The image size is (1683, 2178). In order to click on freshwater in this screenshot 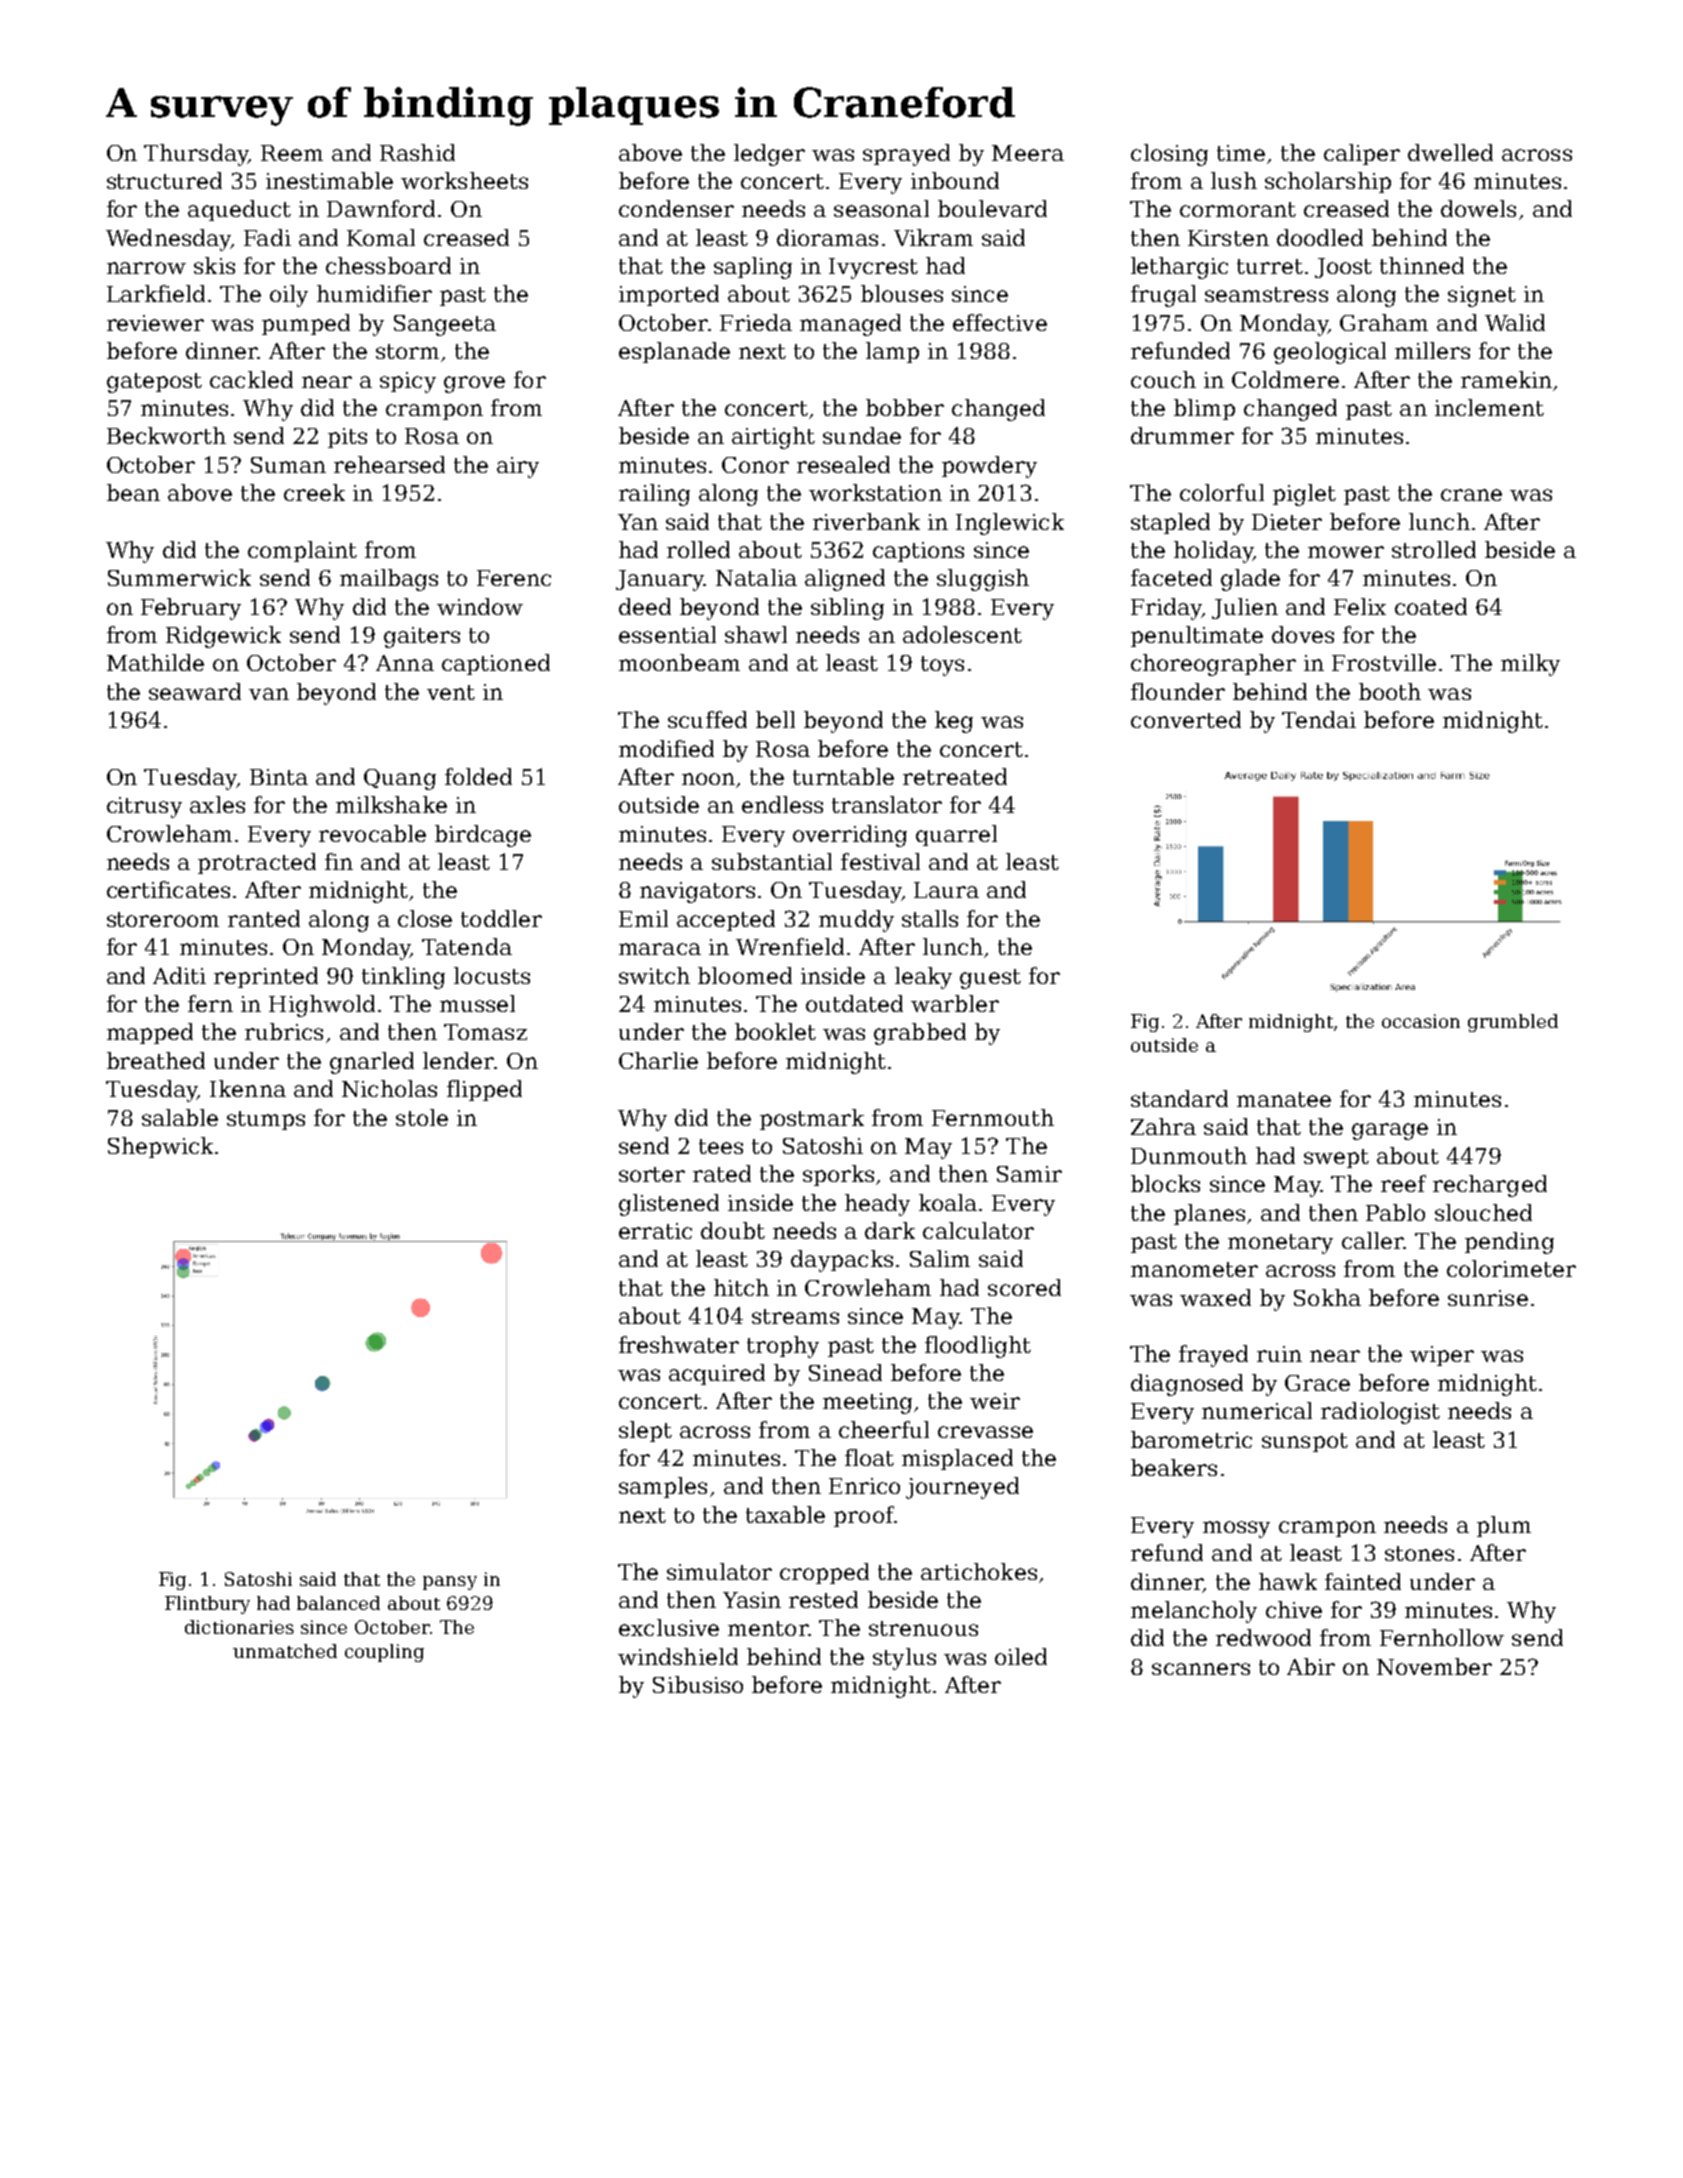, I will do `click(679, 1344)`.
